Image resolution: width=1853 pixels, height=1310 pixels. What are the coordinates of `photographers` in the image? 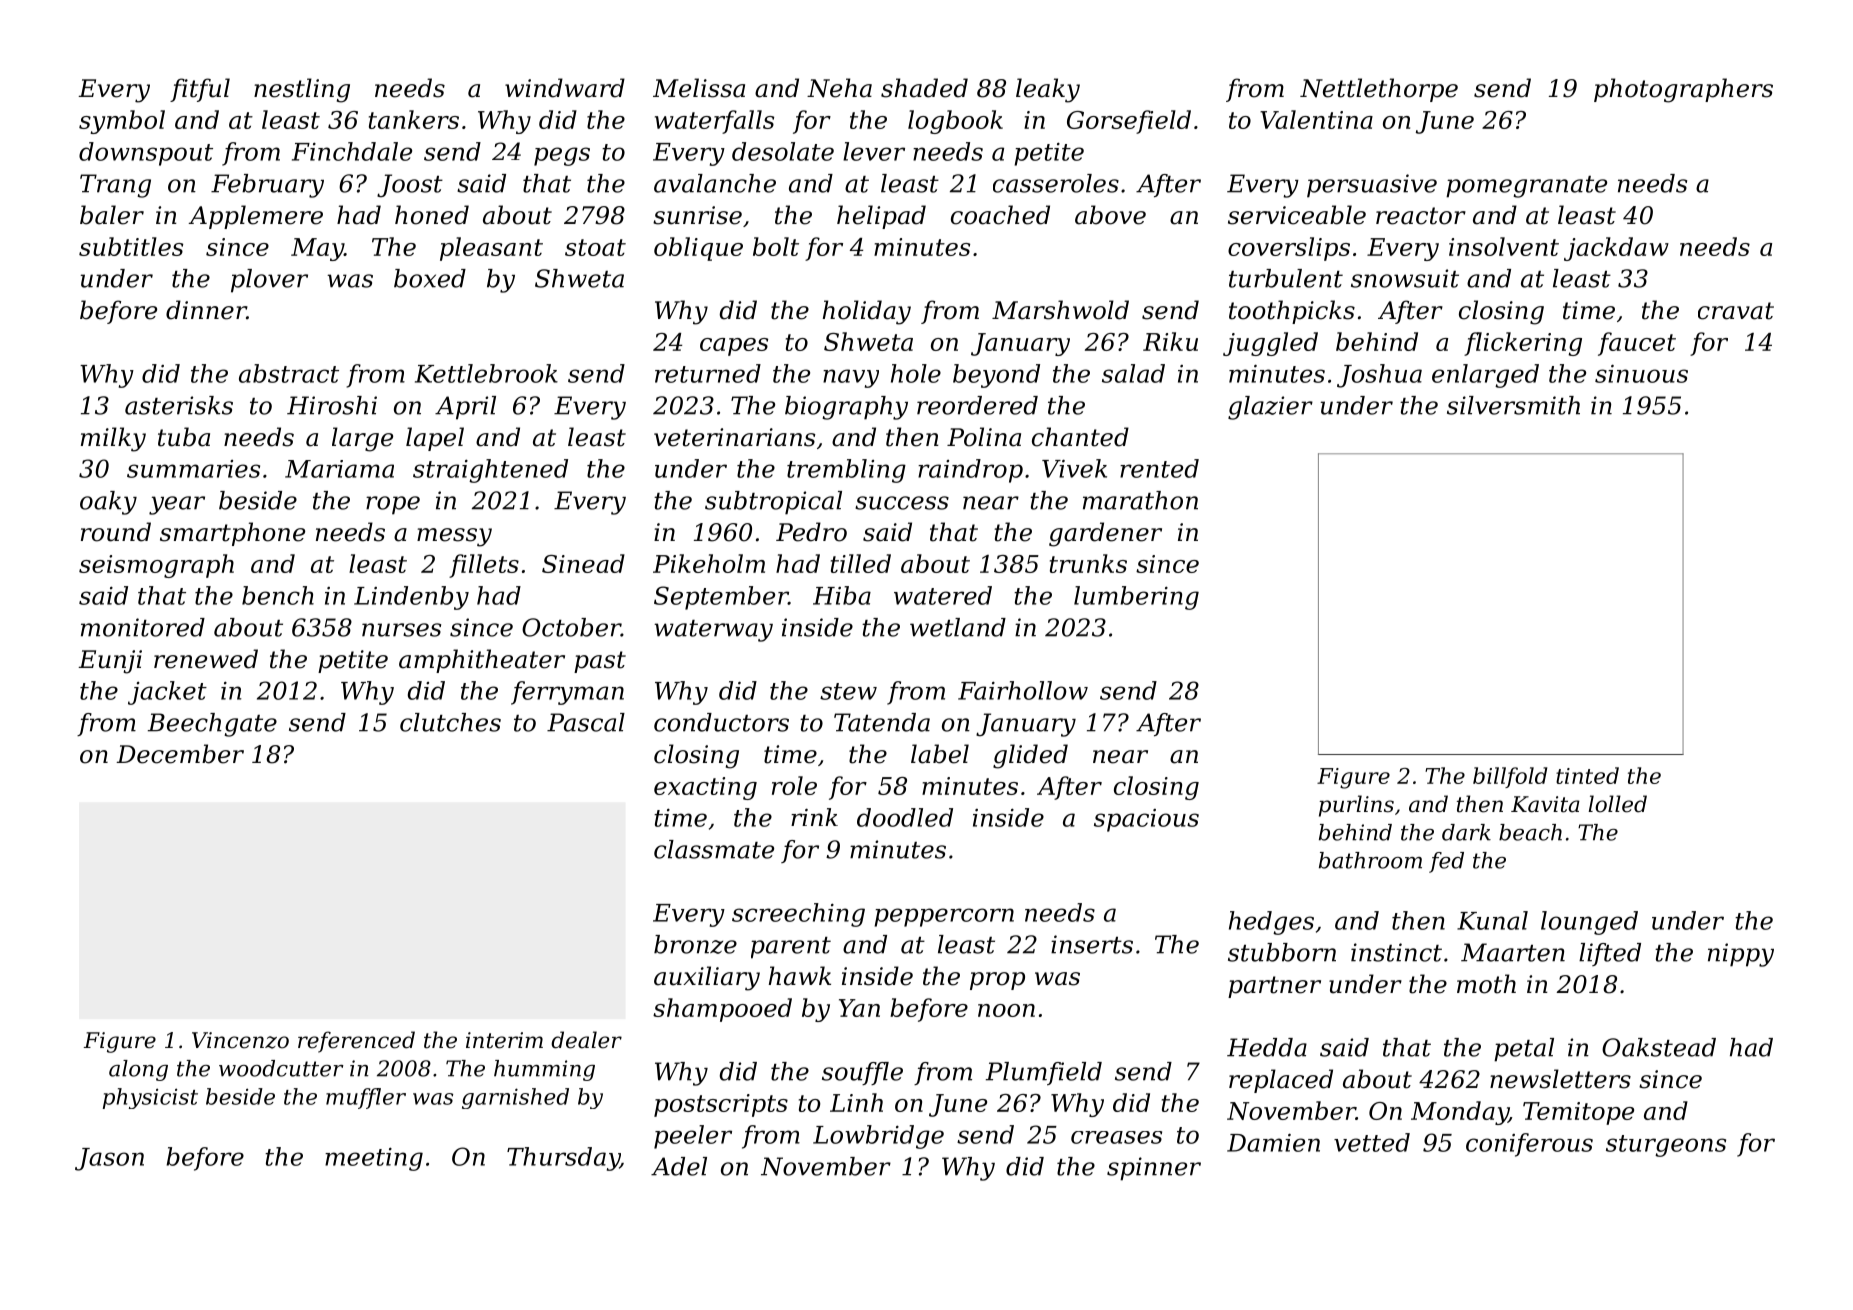 It's located at (1683, 90).
